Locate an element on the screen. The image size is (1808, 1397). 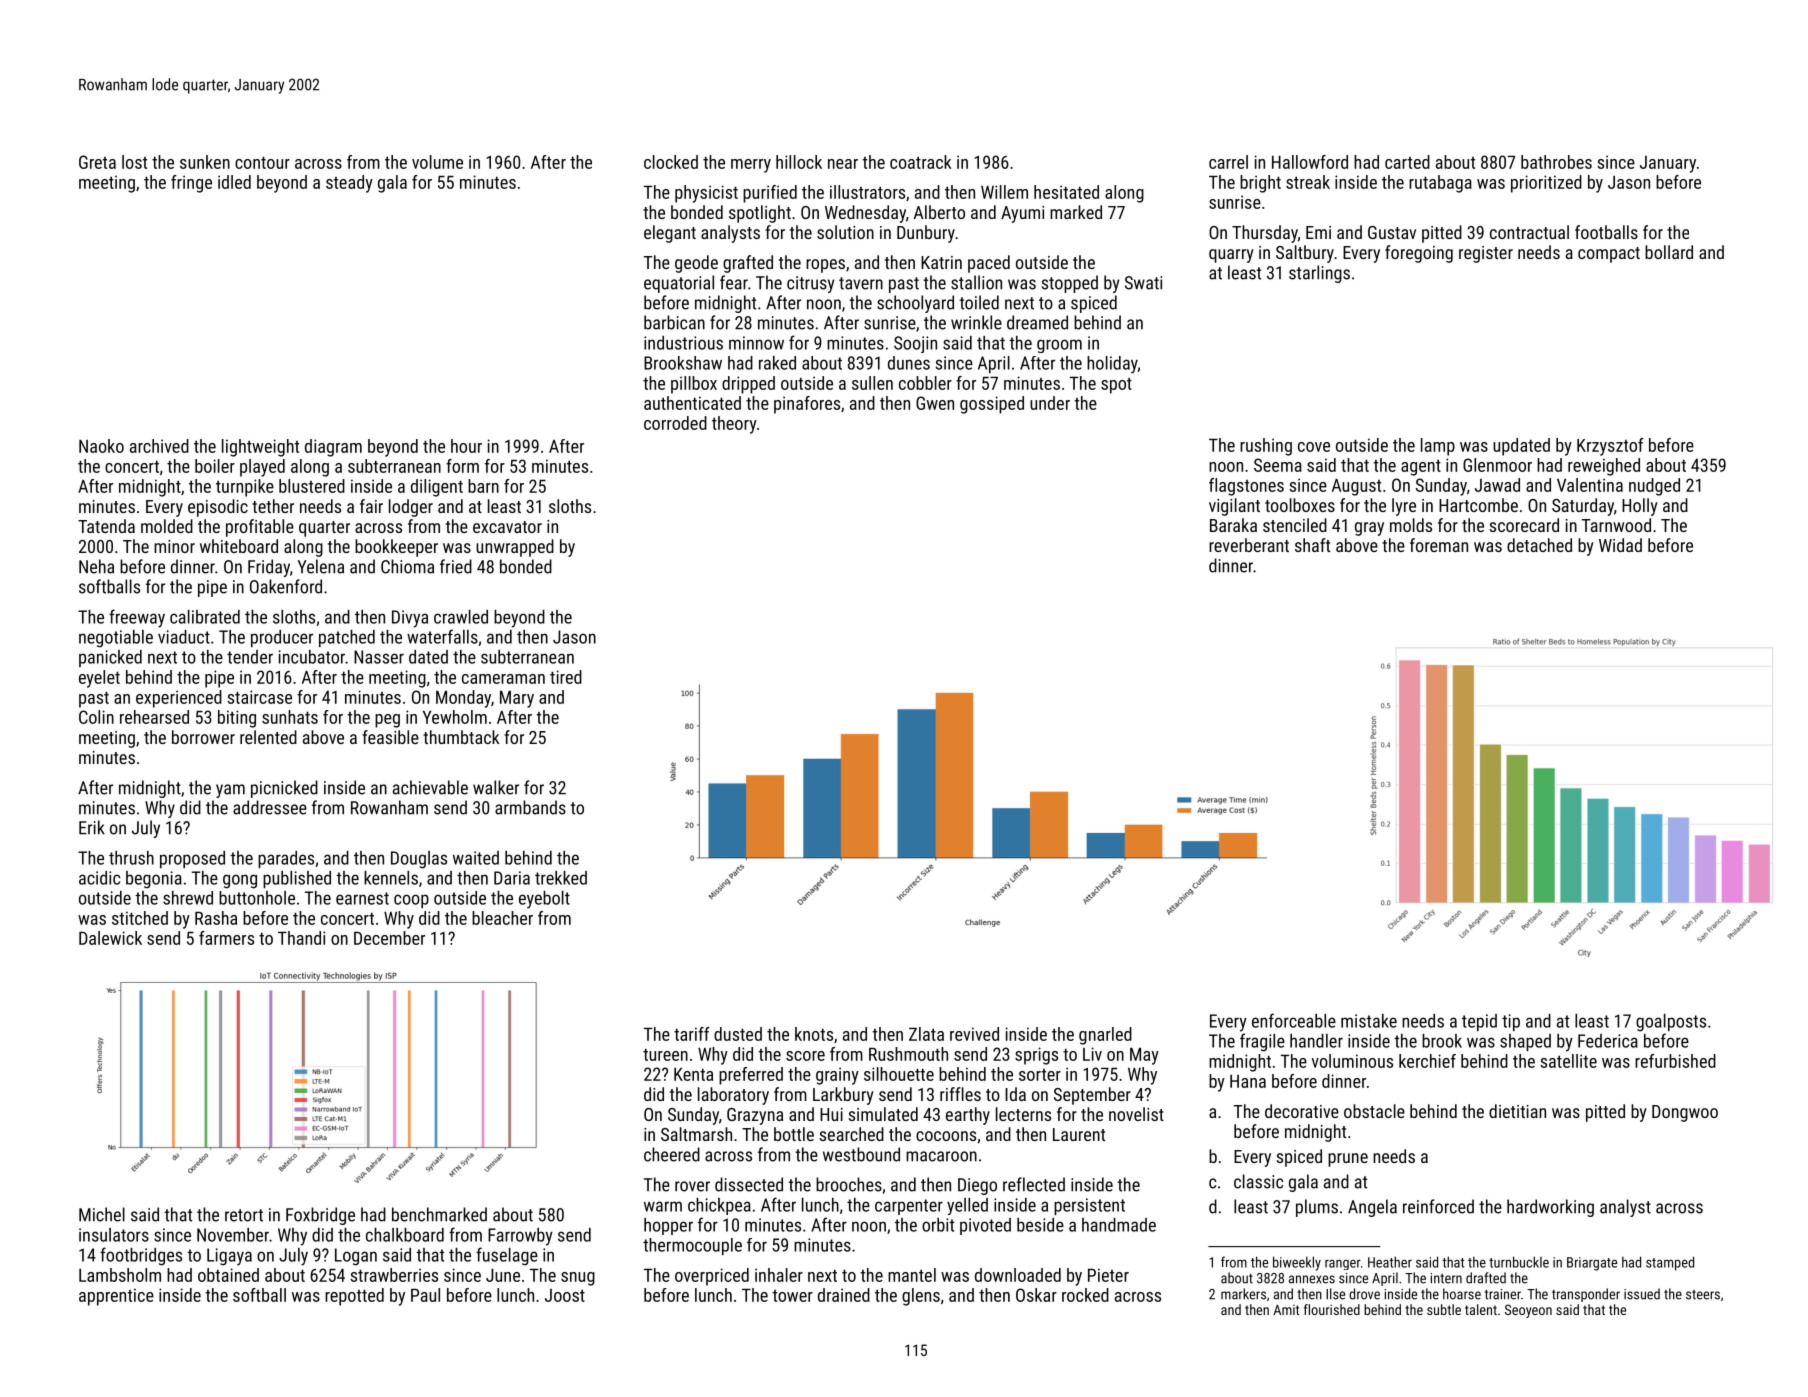
unwrapped is located at coordinates (515, 548).
